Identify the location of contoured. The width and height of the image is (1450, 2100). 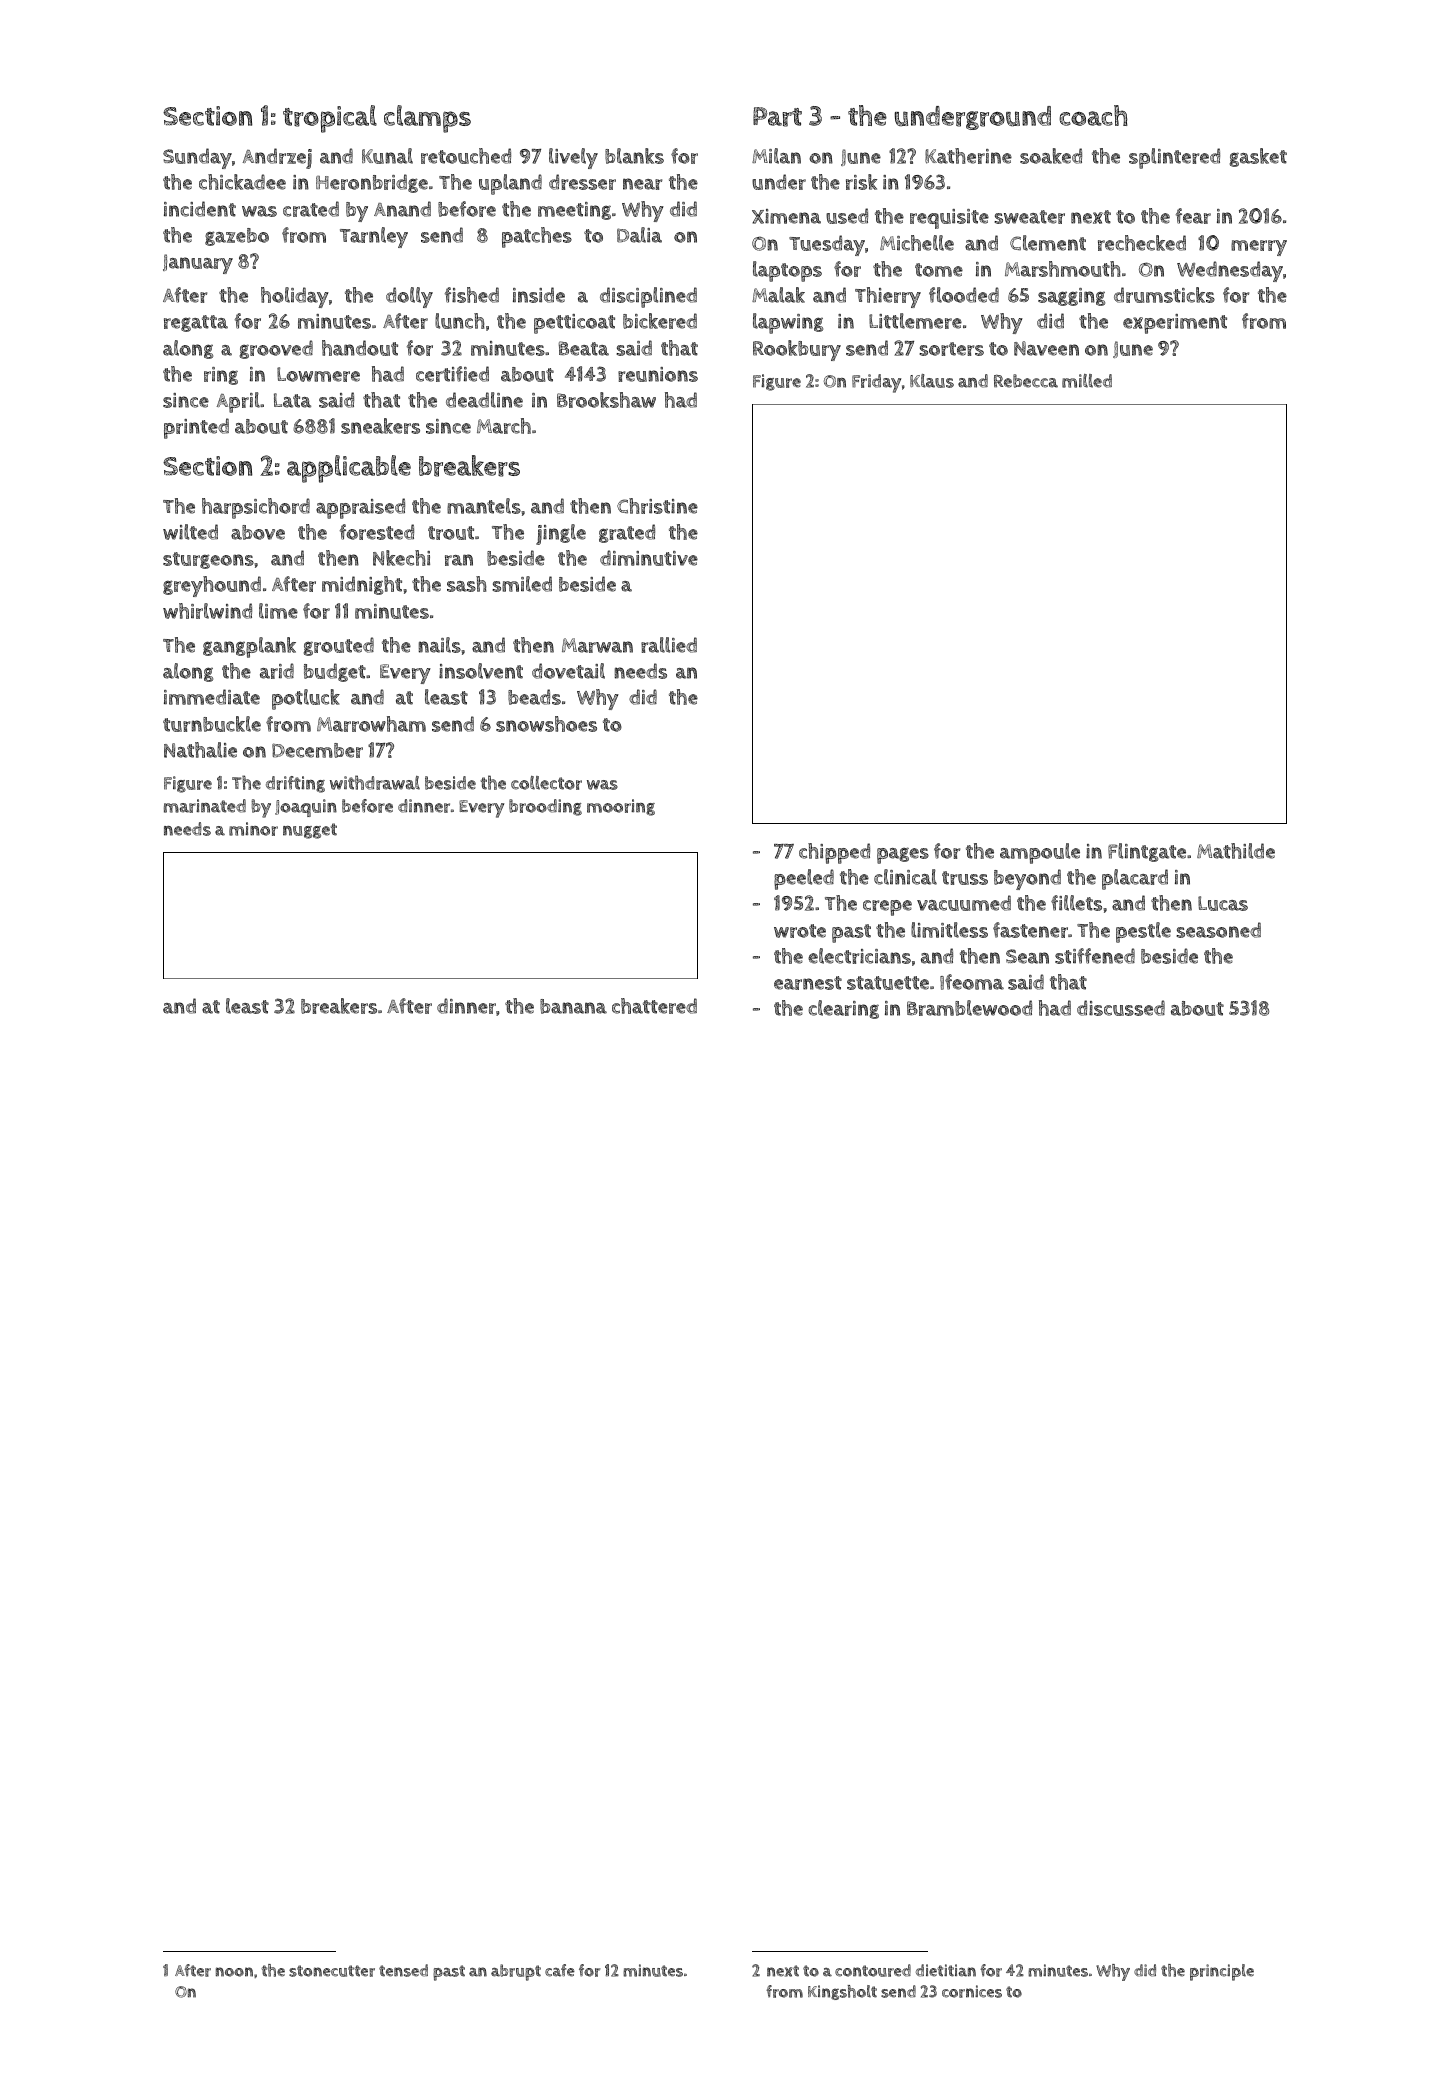
(873, 1970).
